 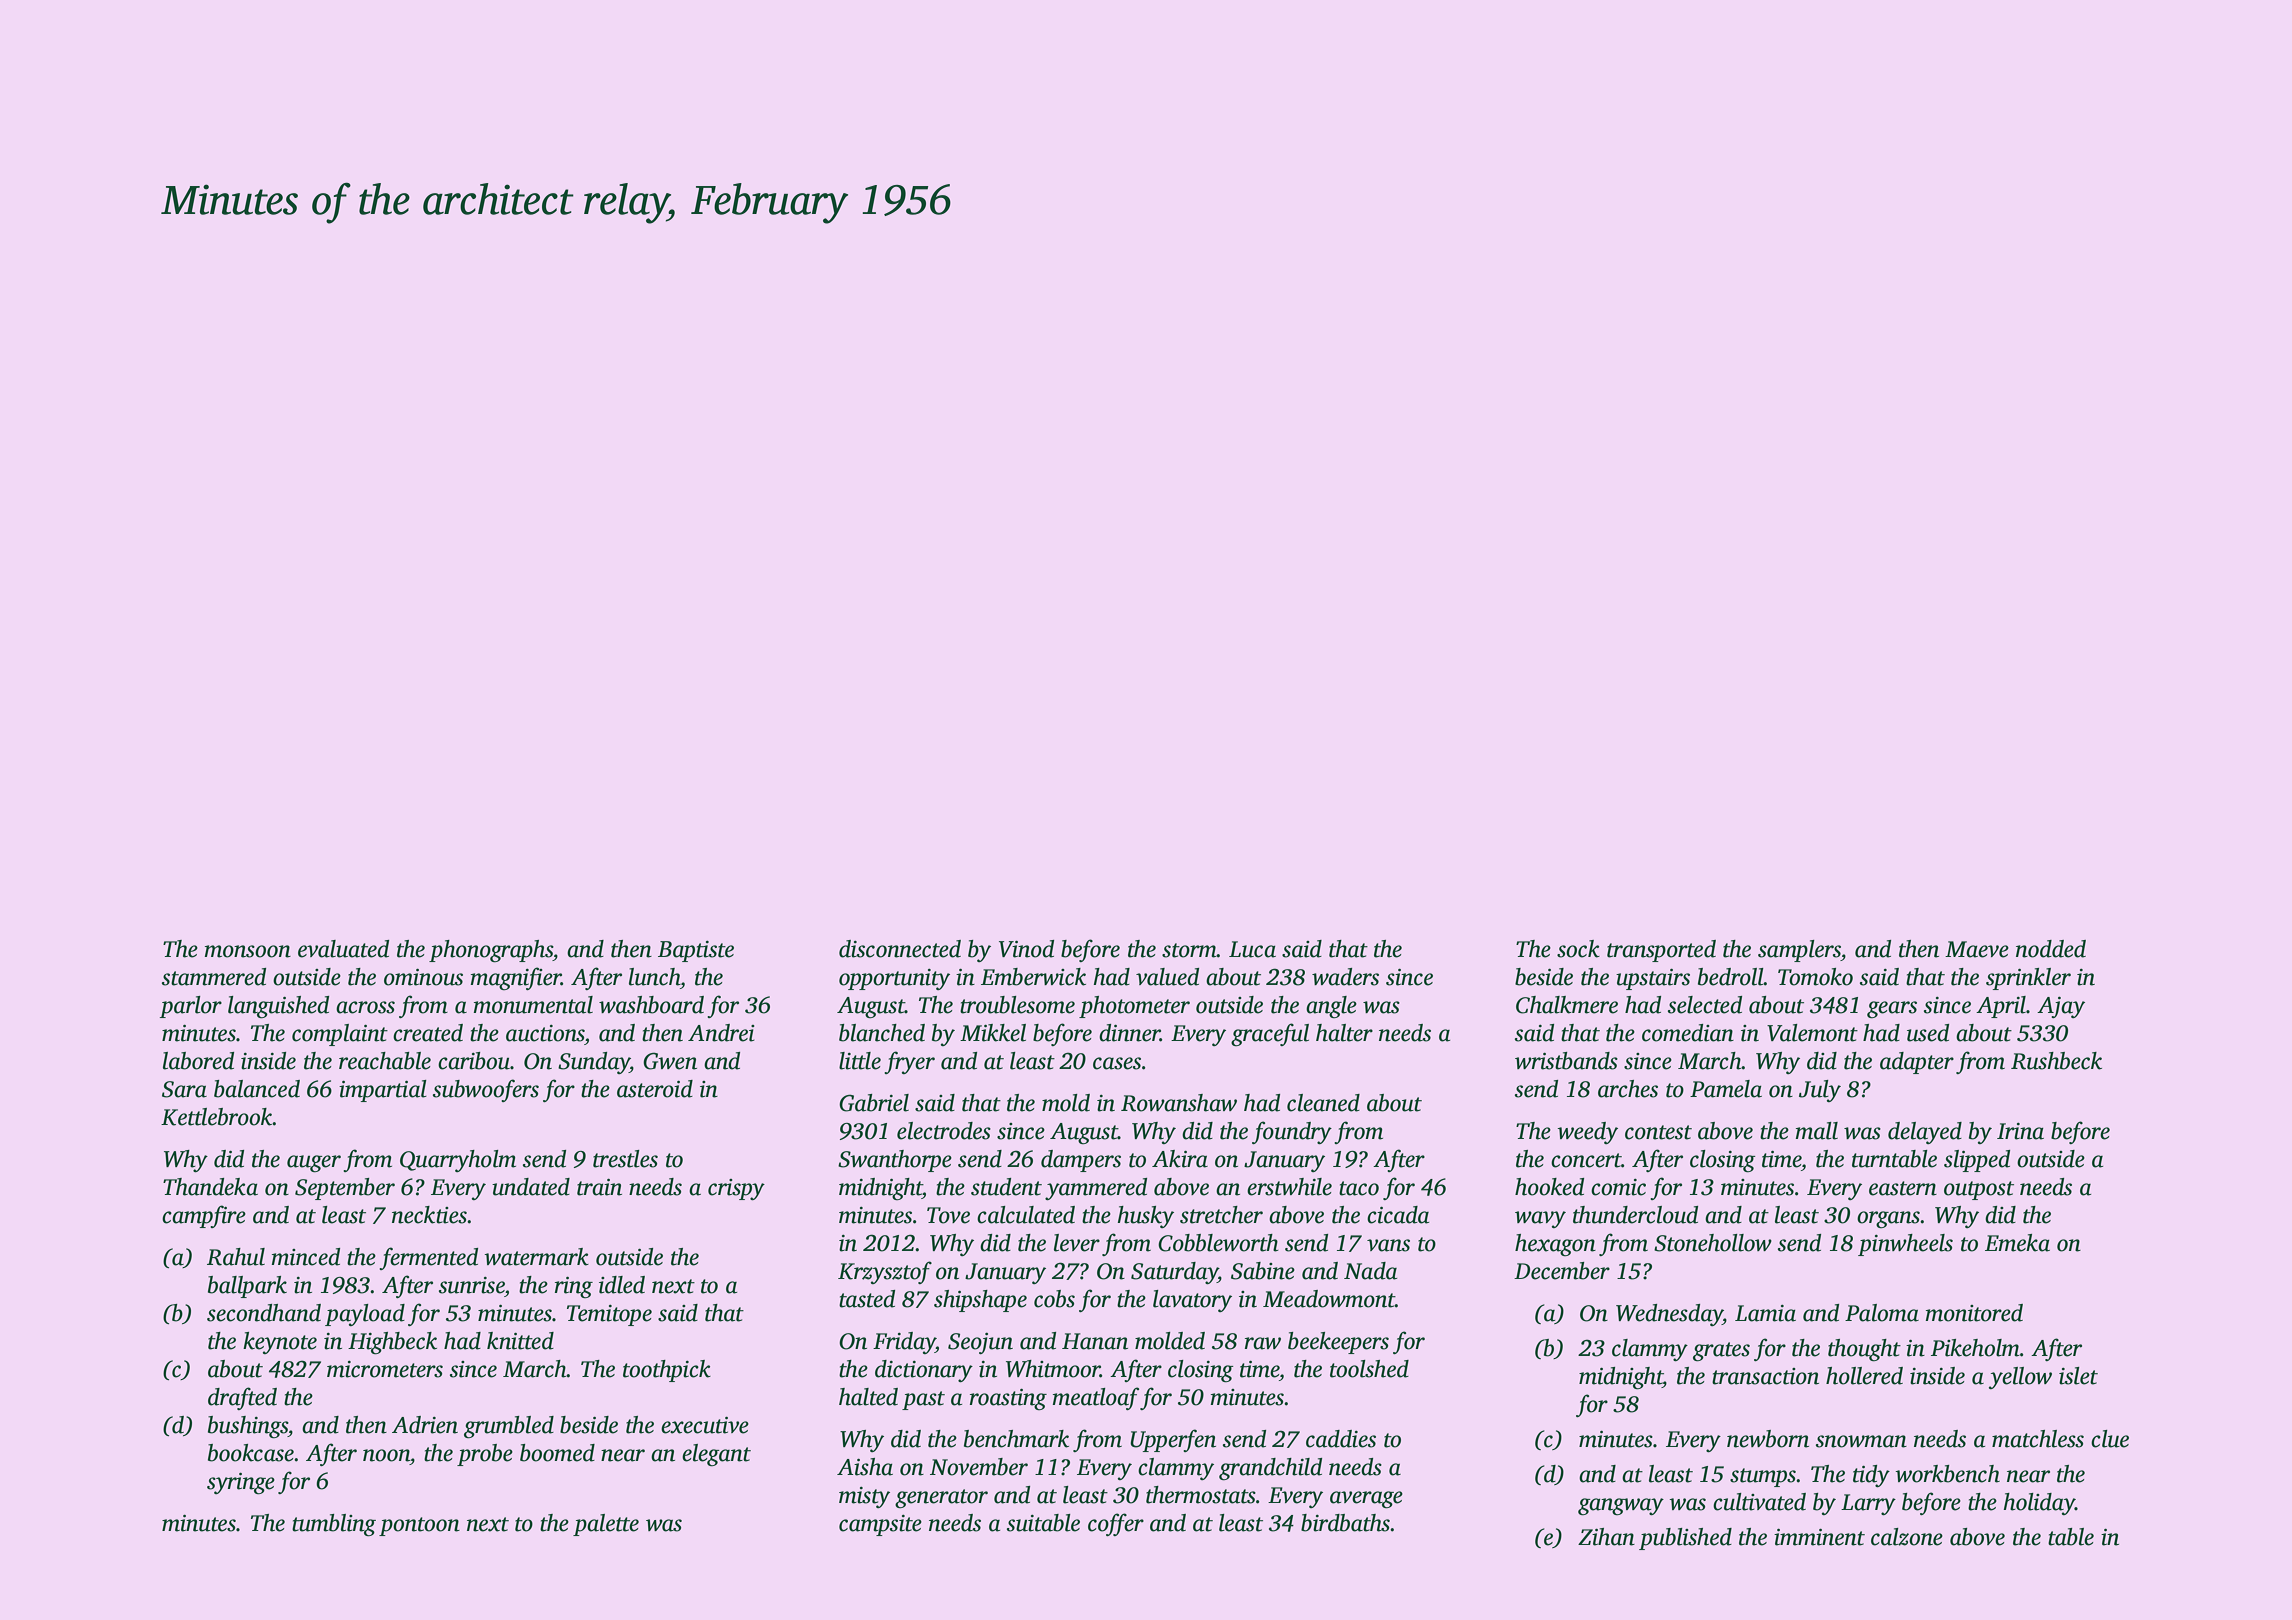 I want to click on Irina, so click(x=2020, y=1131).
